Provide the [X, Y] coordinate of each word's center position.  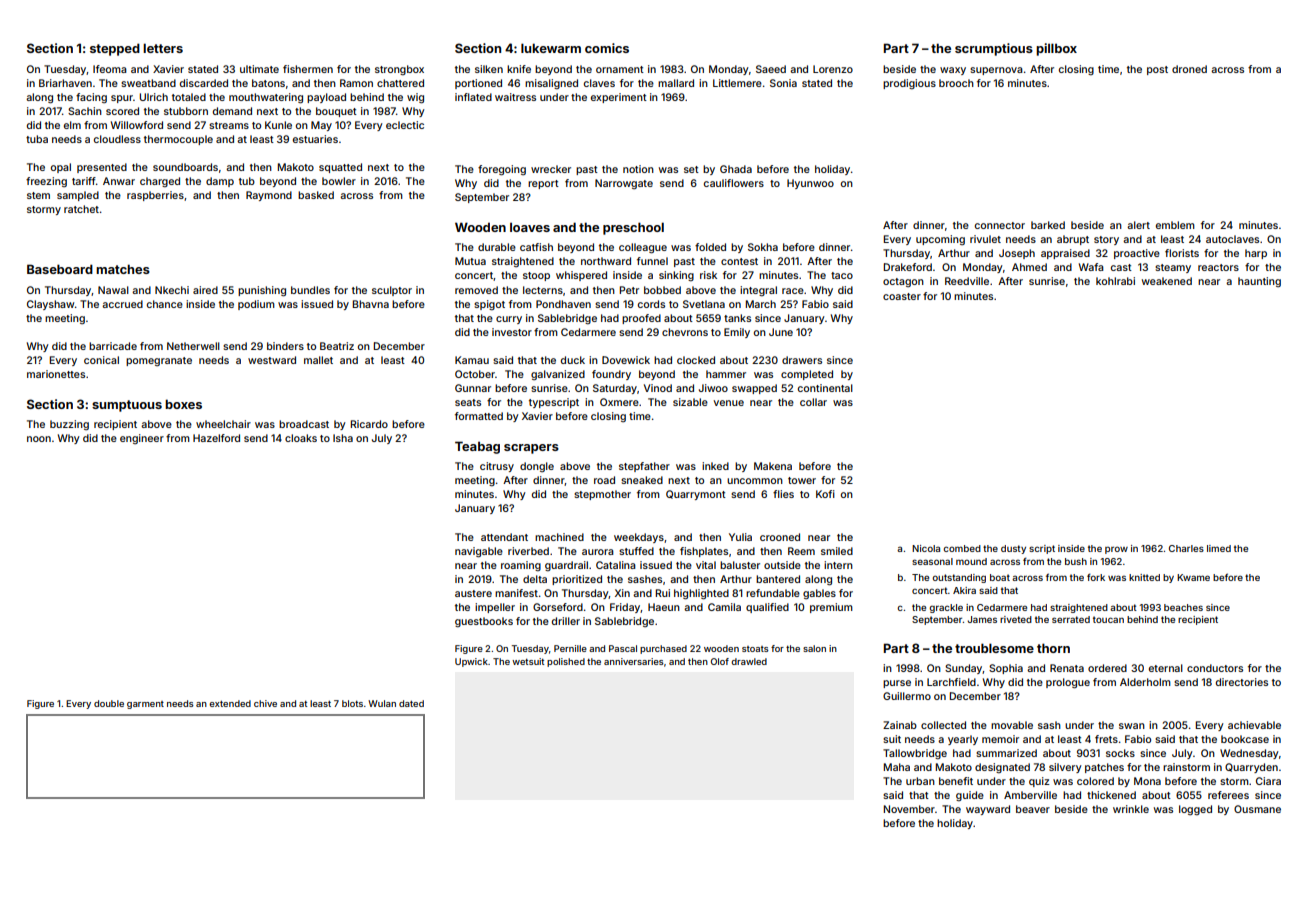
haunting [1259, 282]
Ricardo [369, 424]
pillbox [1056, 49]
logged [1195, 810]
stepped [115, 49]
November [909, 809]
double [109, 703]
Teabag [477, 447]
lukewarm [551, 48]
